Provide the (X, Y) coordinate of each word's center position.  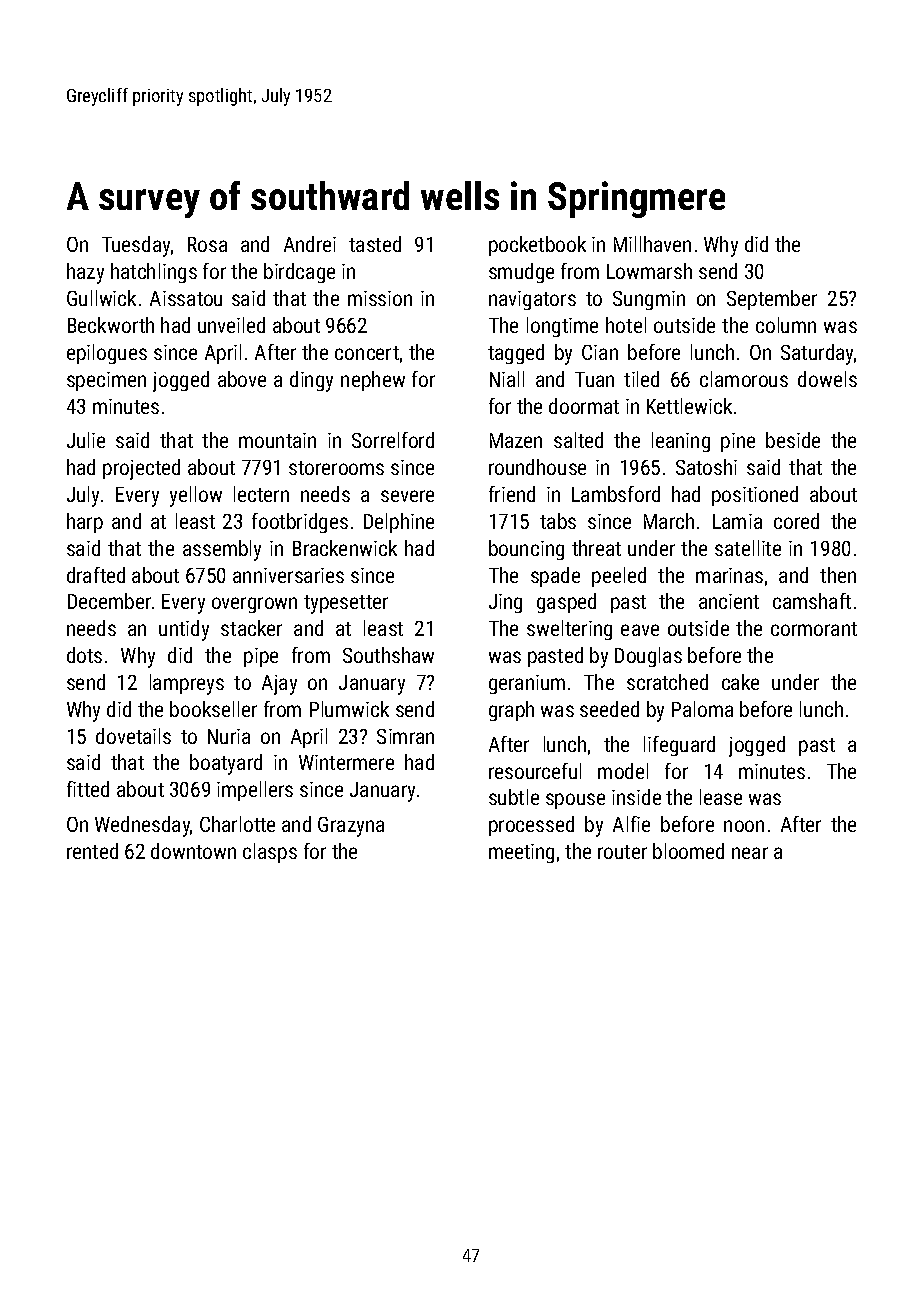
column (786, 325)
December (109, 601)
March (669, 521)
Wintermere (346, 762)
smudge (521, 273)
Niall (507, 379)
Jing (505, 603)
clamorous (744, 379)
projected (141, 469)
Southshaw (388, 655)
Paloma (702, 709)
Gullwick (101, 298)
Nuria (229, 736)
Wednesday (142, 826)
